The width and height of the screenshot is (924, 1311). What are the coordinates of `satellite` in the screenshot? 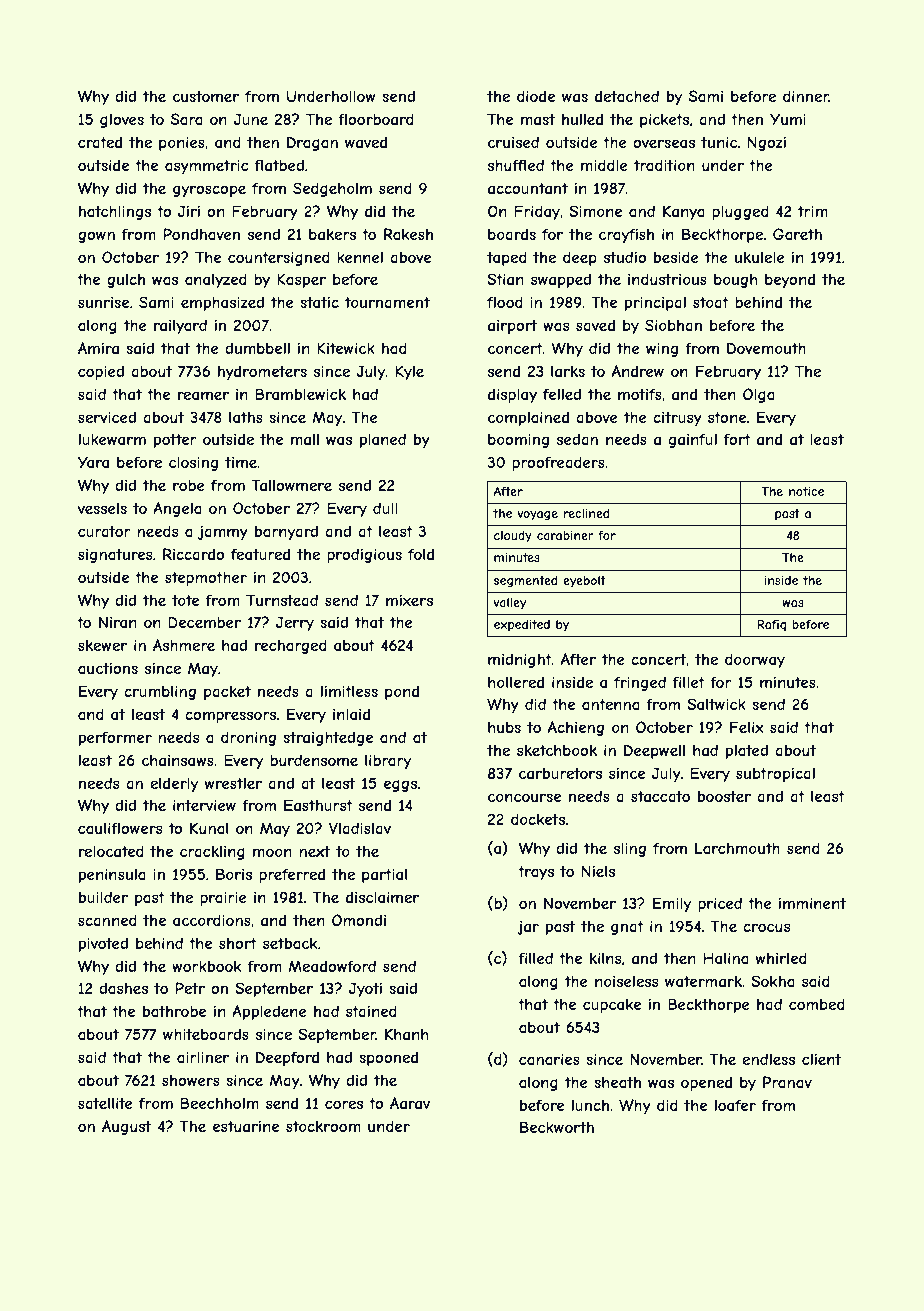 It's located at (105, 1103).
